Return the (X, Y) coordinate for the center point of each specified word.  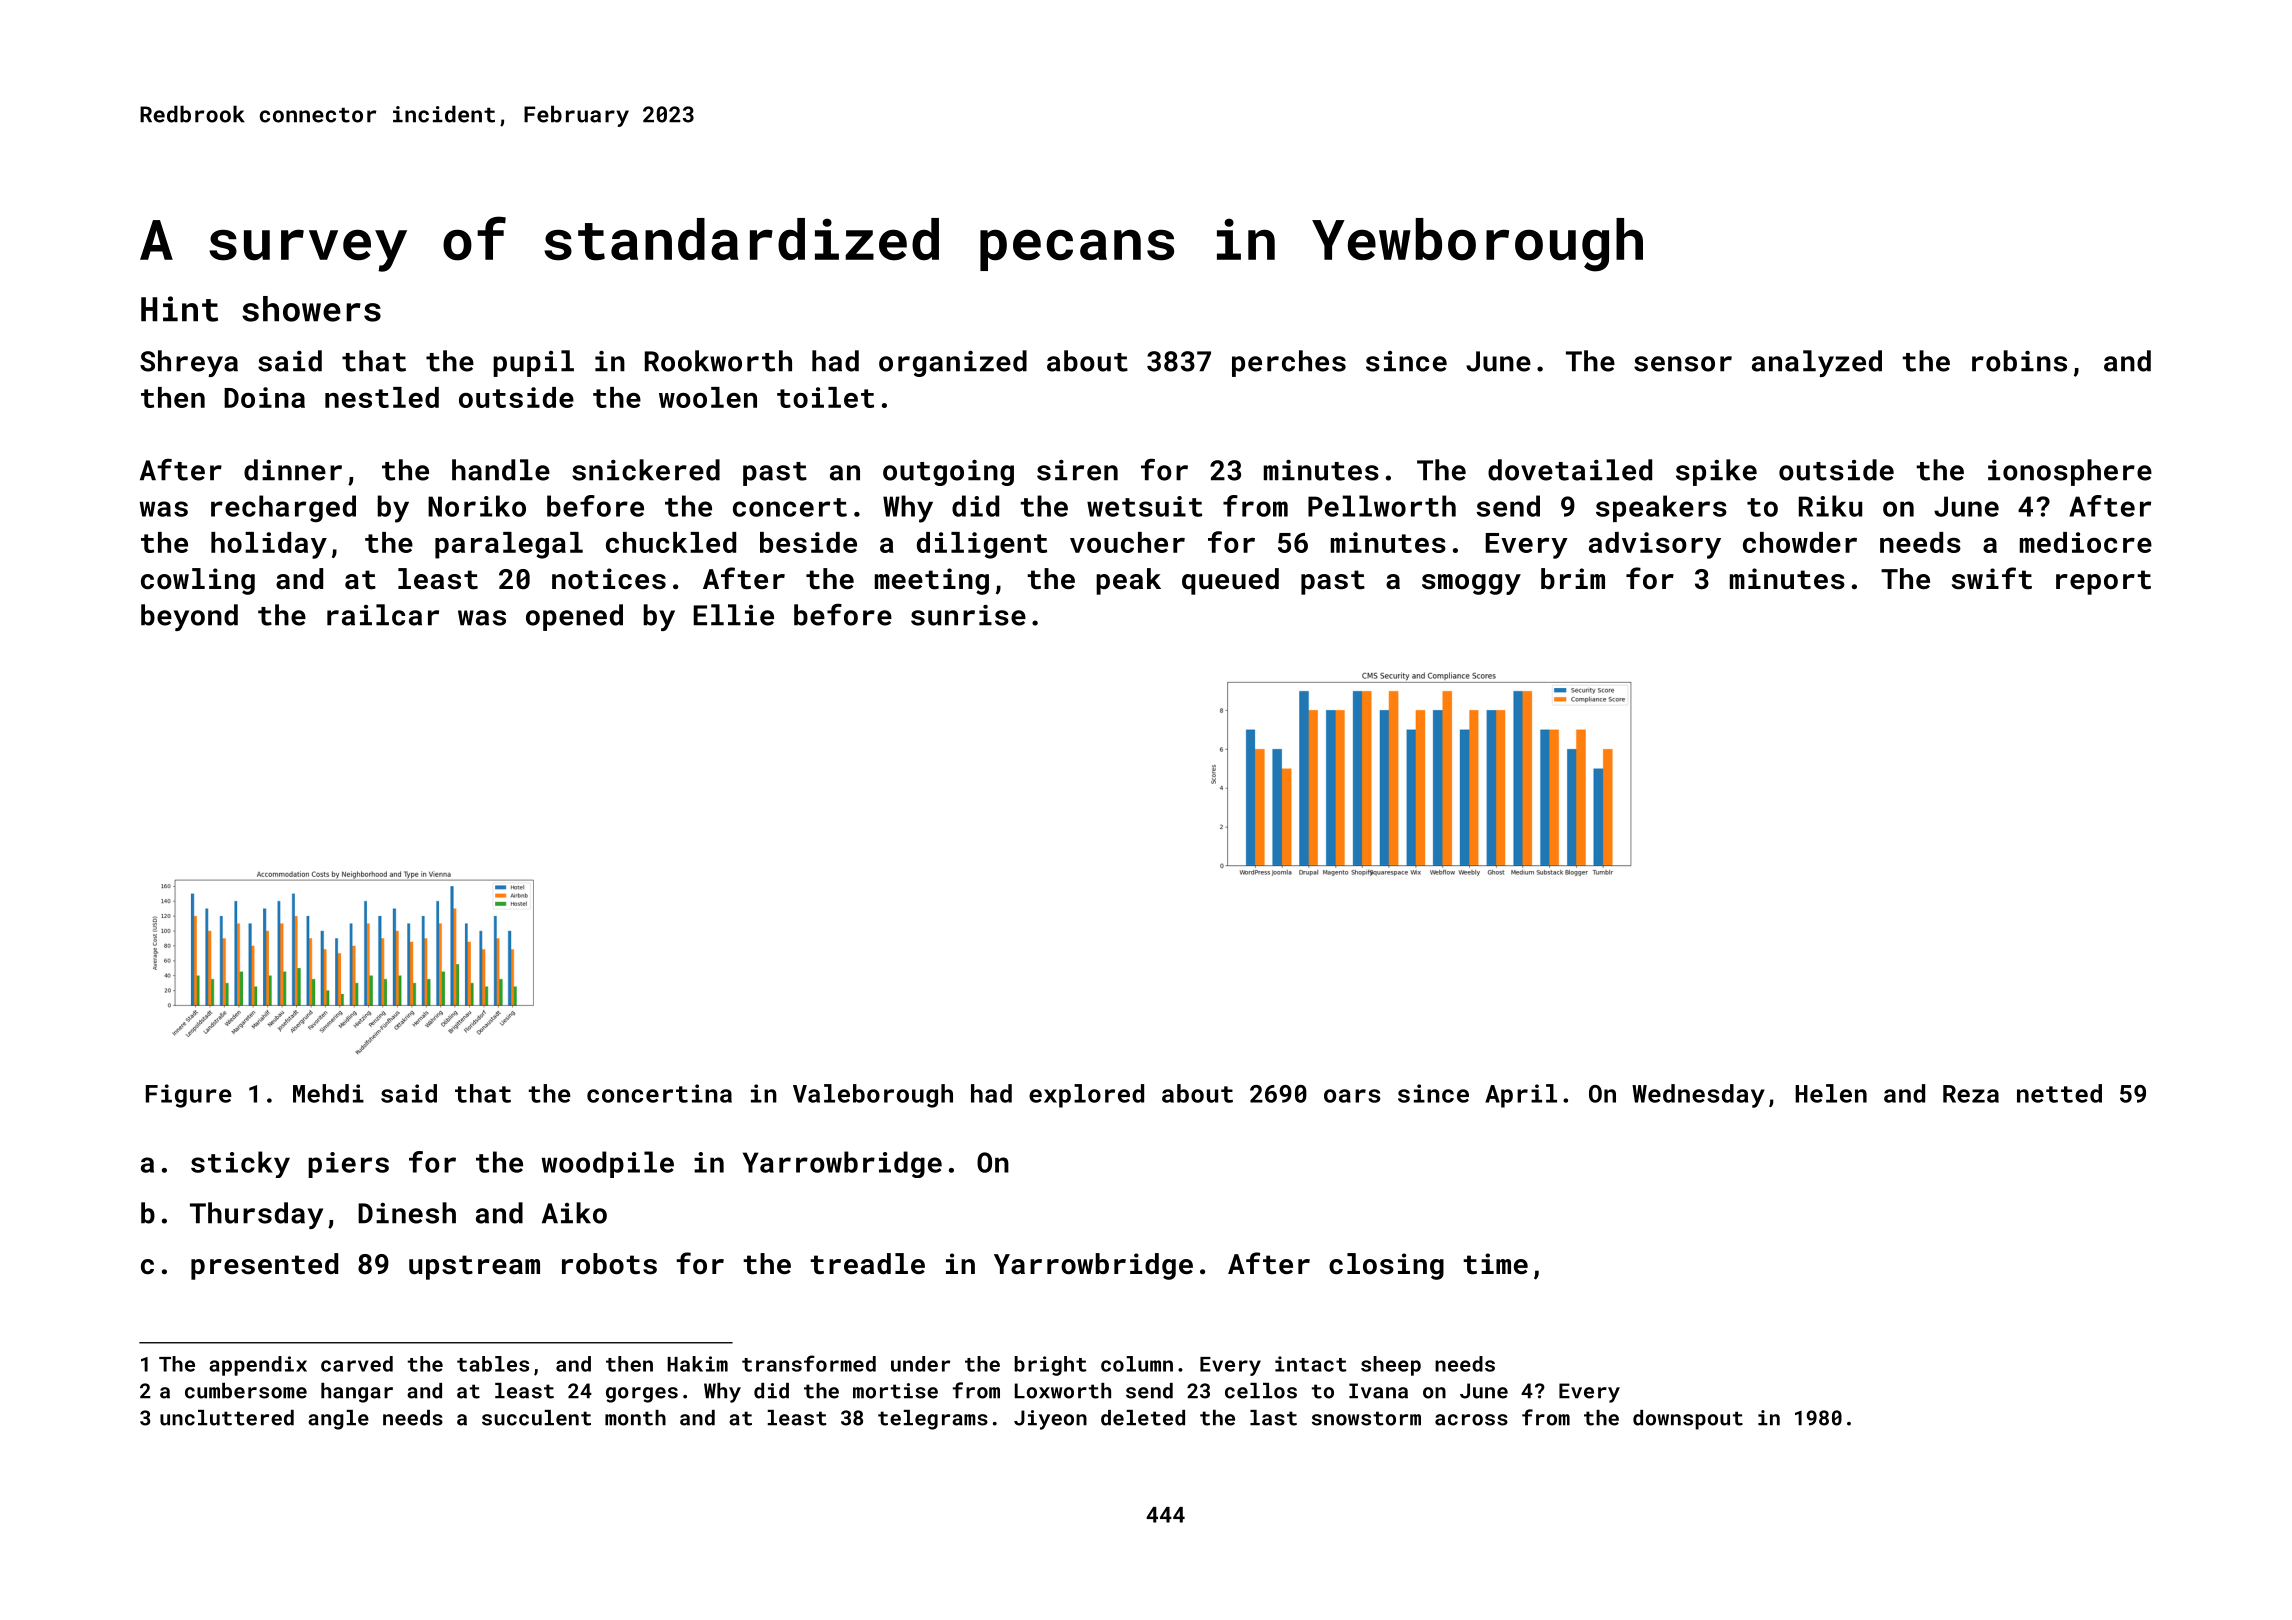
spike (1716, 472)
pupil (533, 363)
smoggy (1471, 584)
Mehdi (328, 1093)
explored (1086, 1096)
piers (348, 1165)
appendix (258, 1366)
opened (574, 617)
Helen (1831, 1093)
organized (953, 363)
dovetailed (1570, 470)
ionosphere (2070, 472)
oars (1352, 1096)
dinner (293, 470)
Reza (1971, 1094)
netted (2059, 1093)
